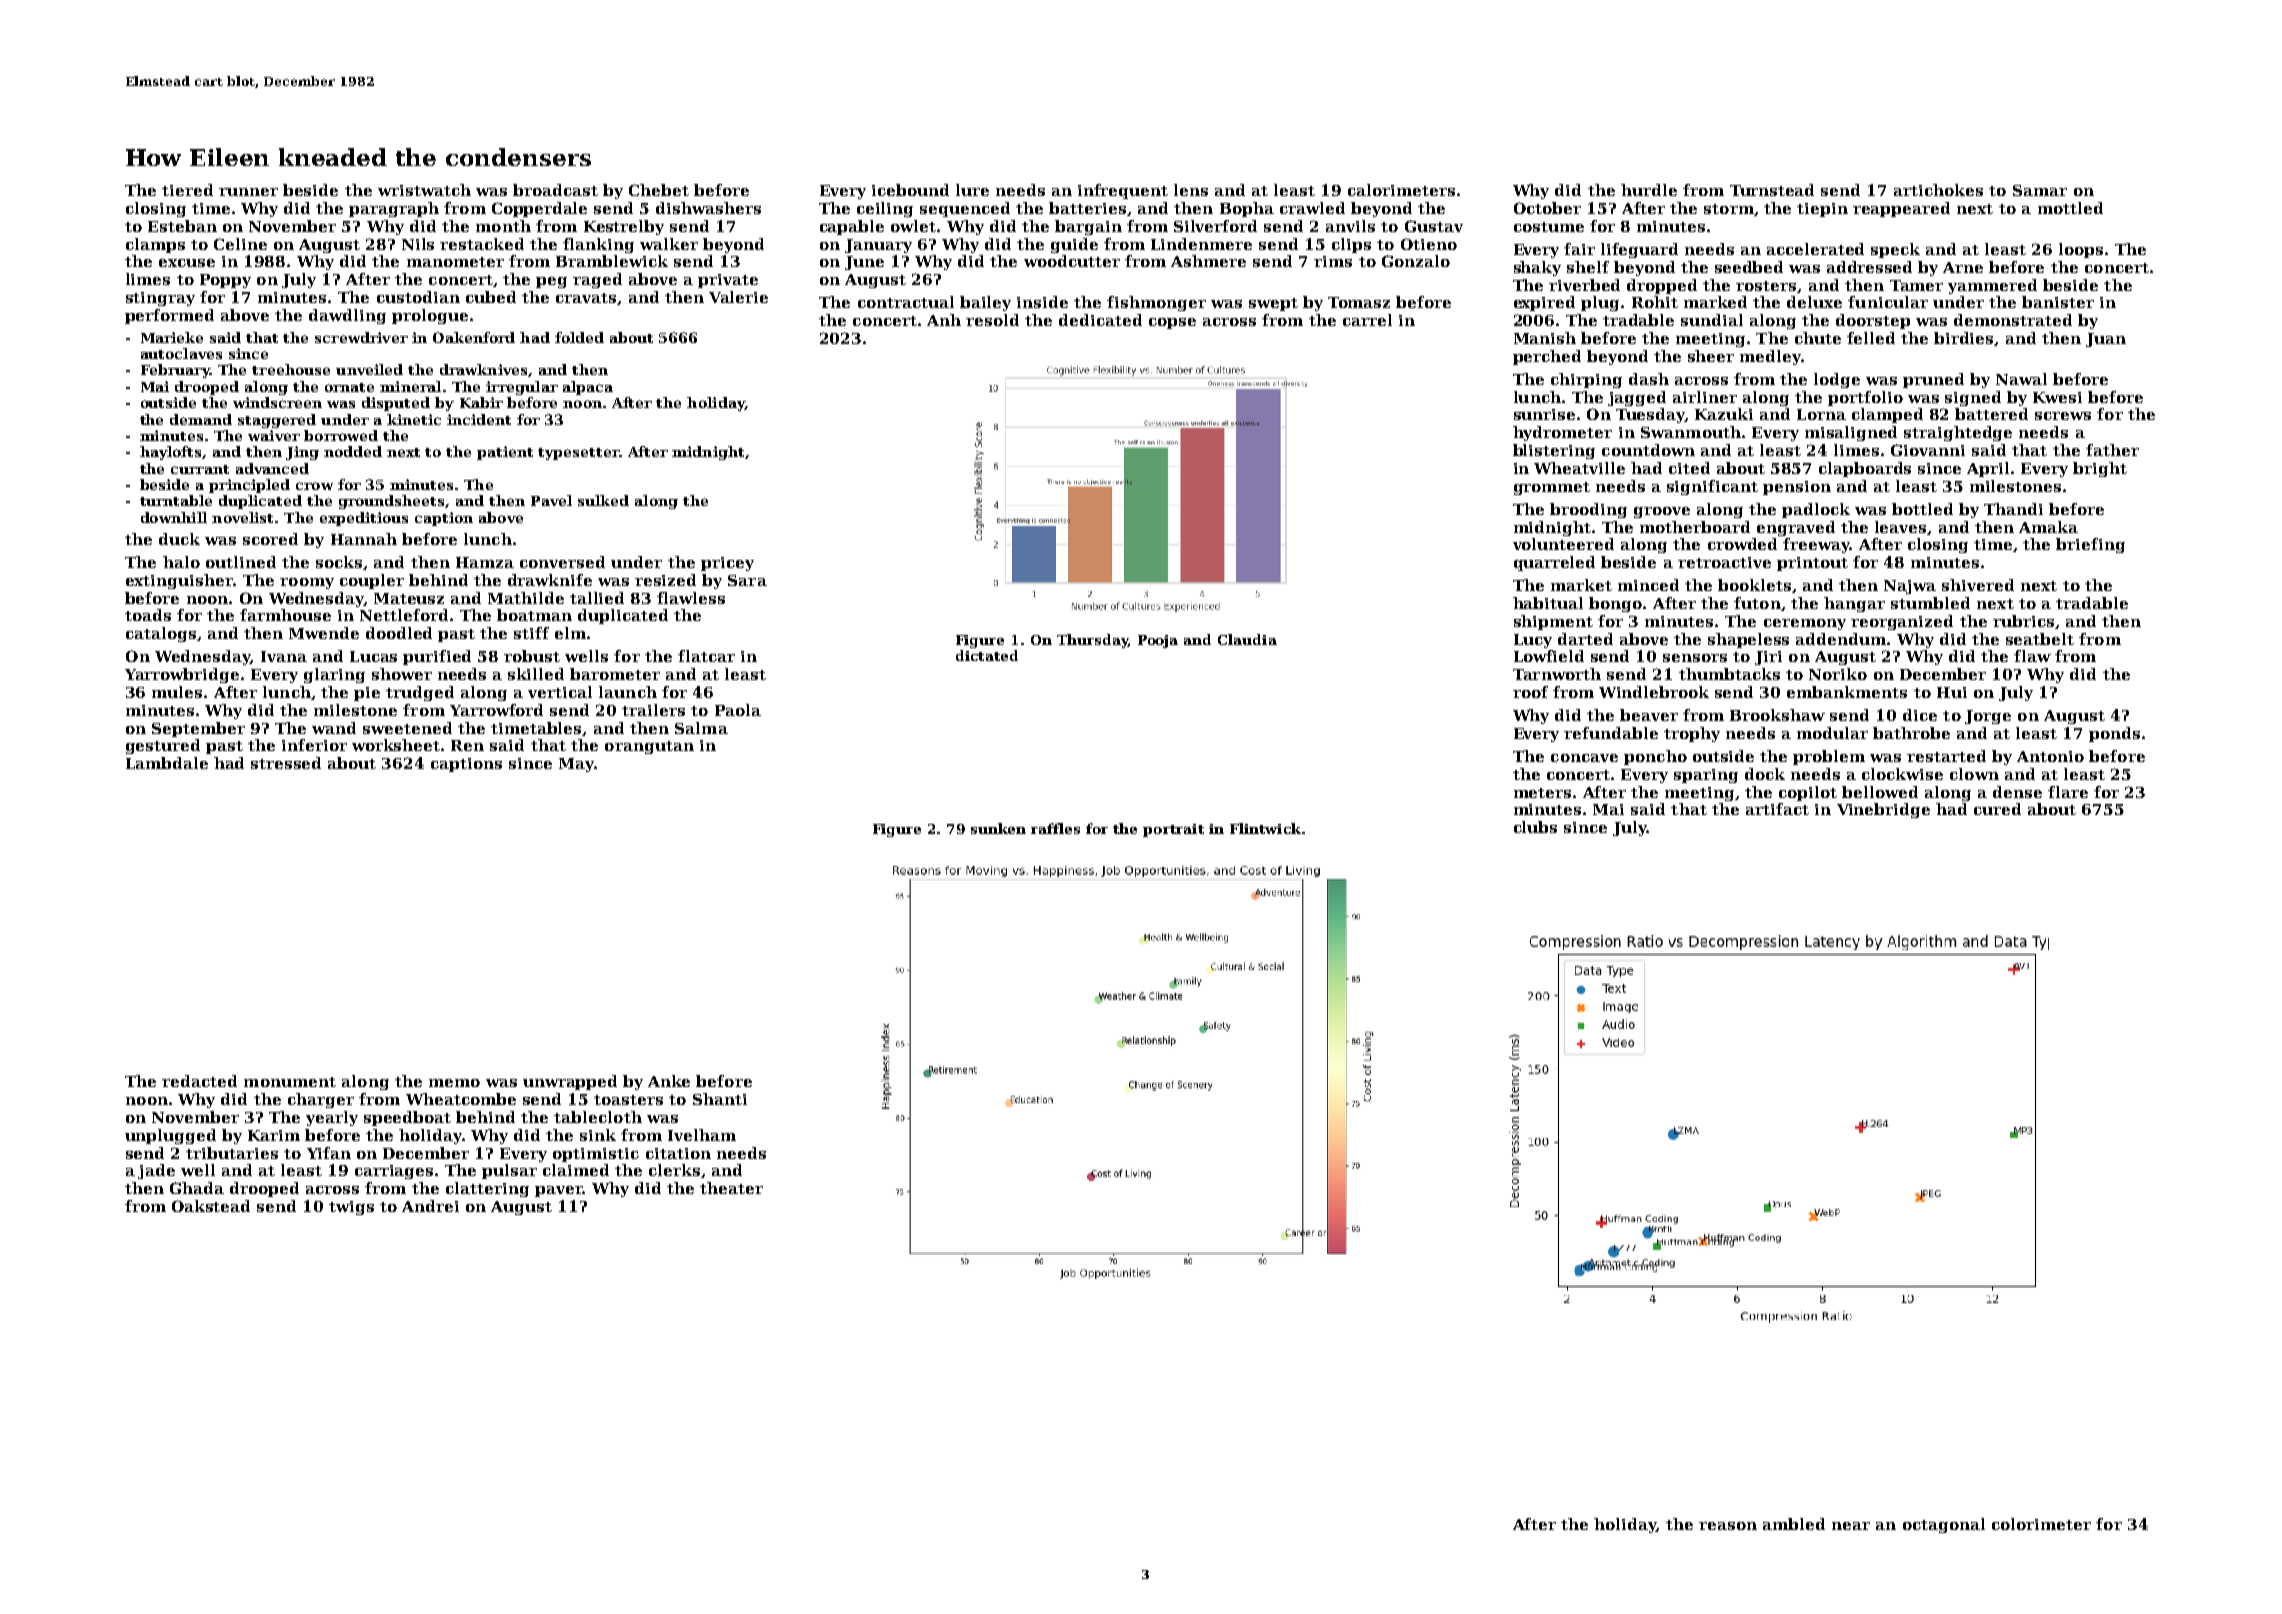  What do you see at coordinates (731, 1188) in the page?
I see `theater` at bounding box center [731, 1188].
